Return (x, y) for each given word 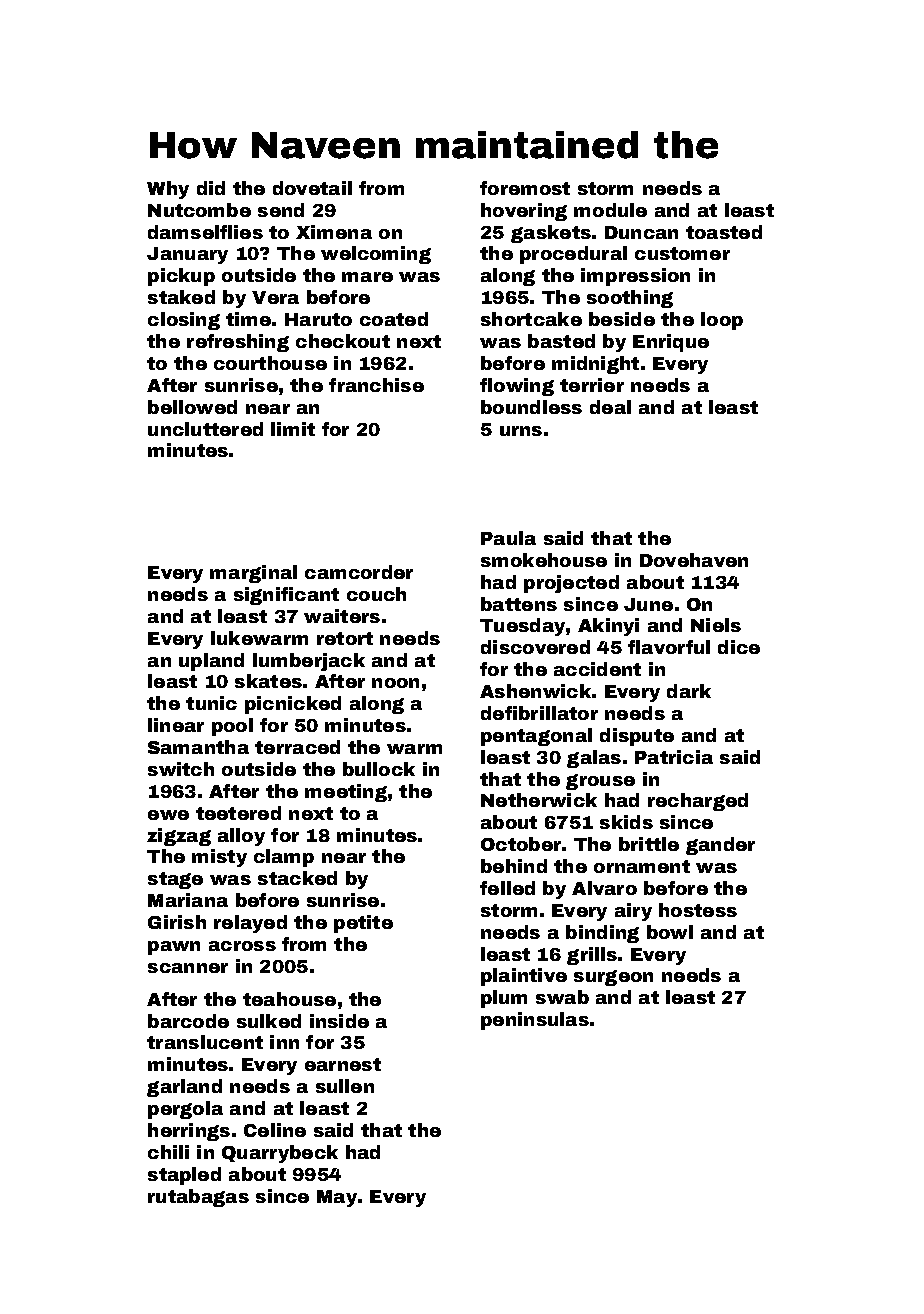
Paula (508, 538)
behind (514, 866)
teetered (238, 813)
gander (720, 846)
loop (722, 321)
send (281, 210)
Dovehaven (694, 560)
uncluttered (205, 429)
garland (184, 1088)
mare (367, 277)
